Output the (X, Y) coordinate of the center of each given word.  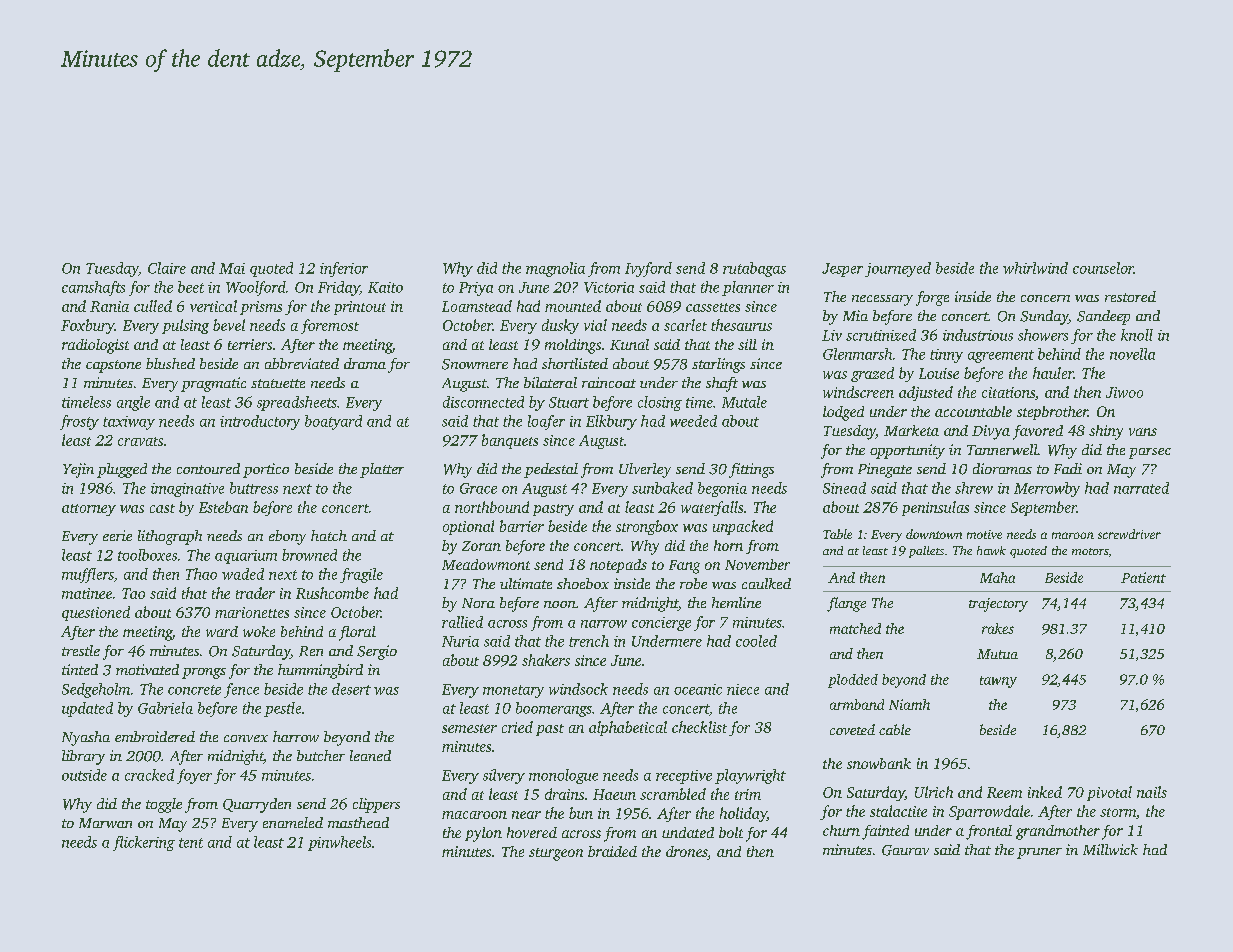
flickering (144, 843)
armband (857, 704)
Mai (232, 268)
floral (357, 633)
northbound (492, 507)
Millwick (1110, 849)
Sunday (1044, 317)
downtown (934, 534)
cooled (756, 641)
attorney (89, 510)
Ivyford (648, 269)
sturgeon (556, 854)
